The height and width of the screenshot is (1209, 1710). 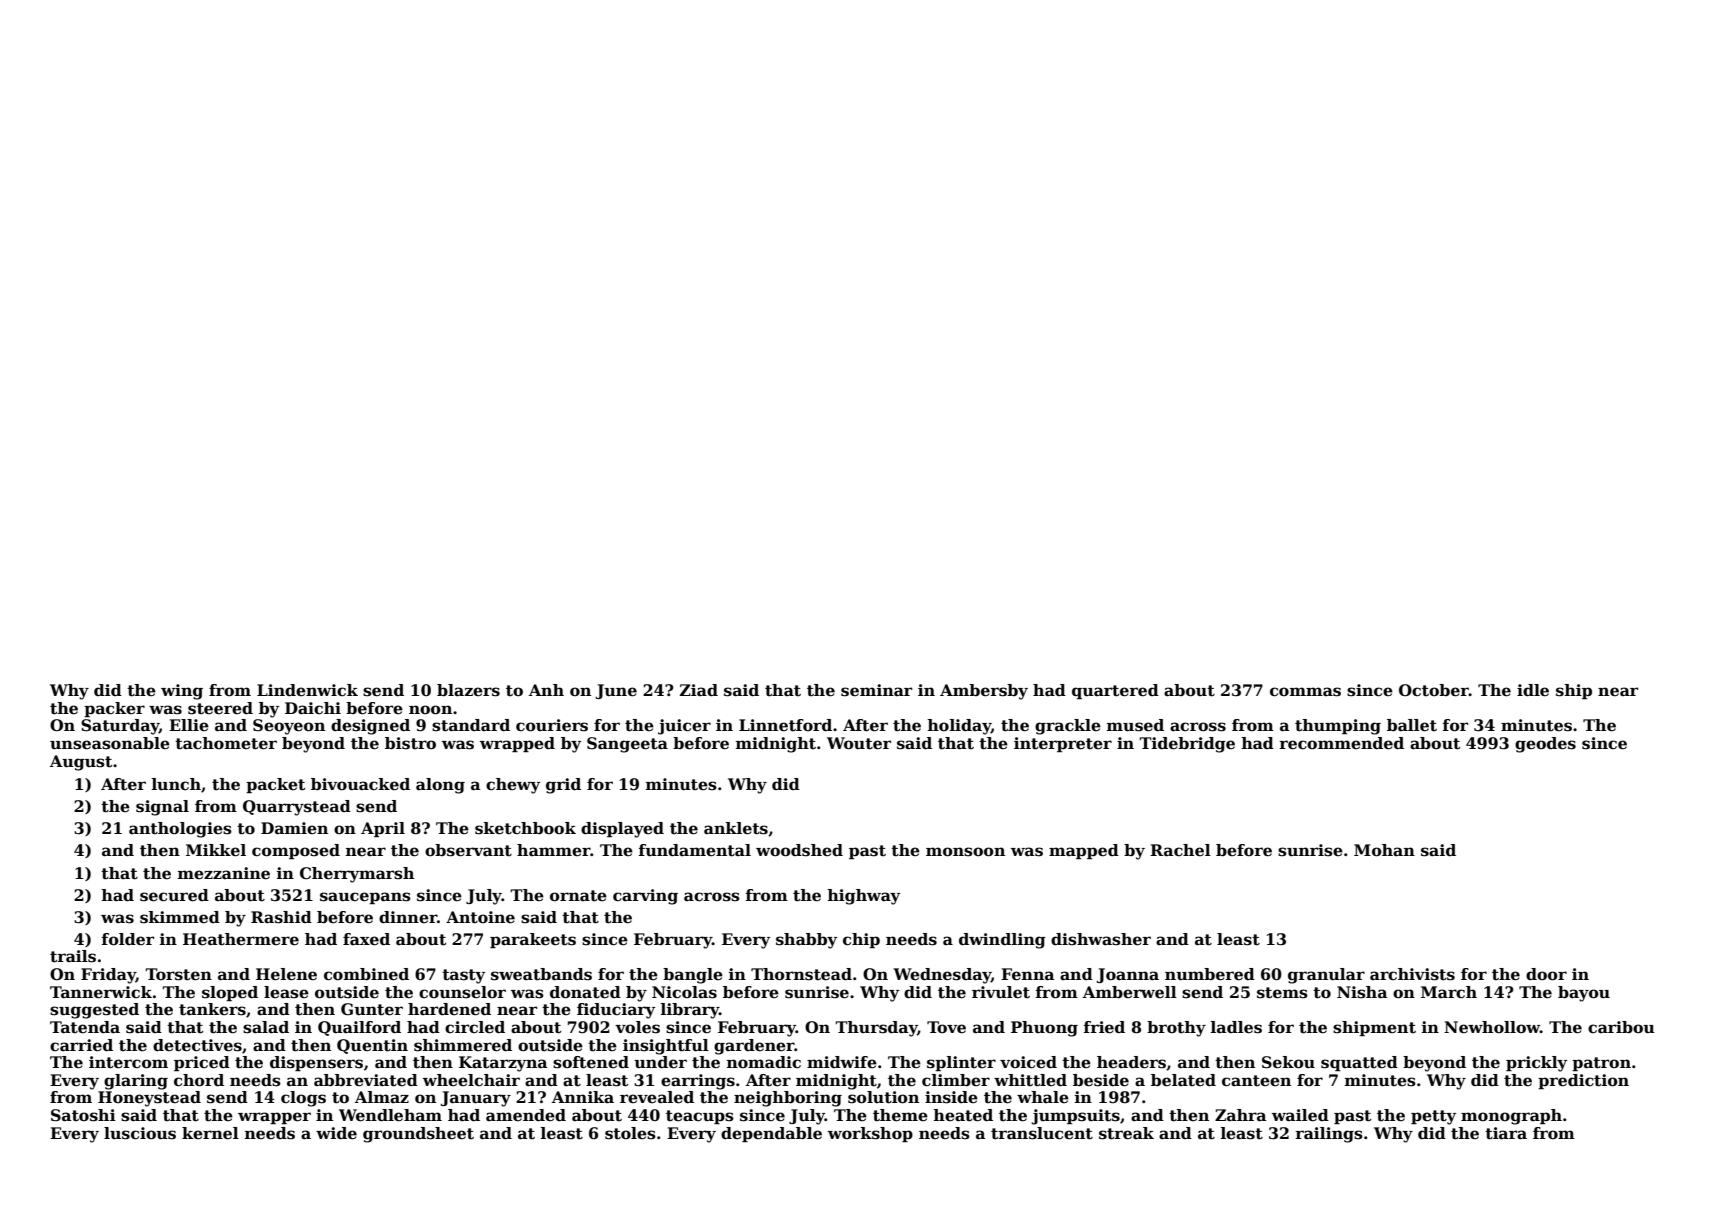 What do you see at coordinates (863, 897) in the screenshot?
I see `highway` at bounding box center [863, 897].
